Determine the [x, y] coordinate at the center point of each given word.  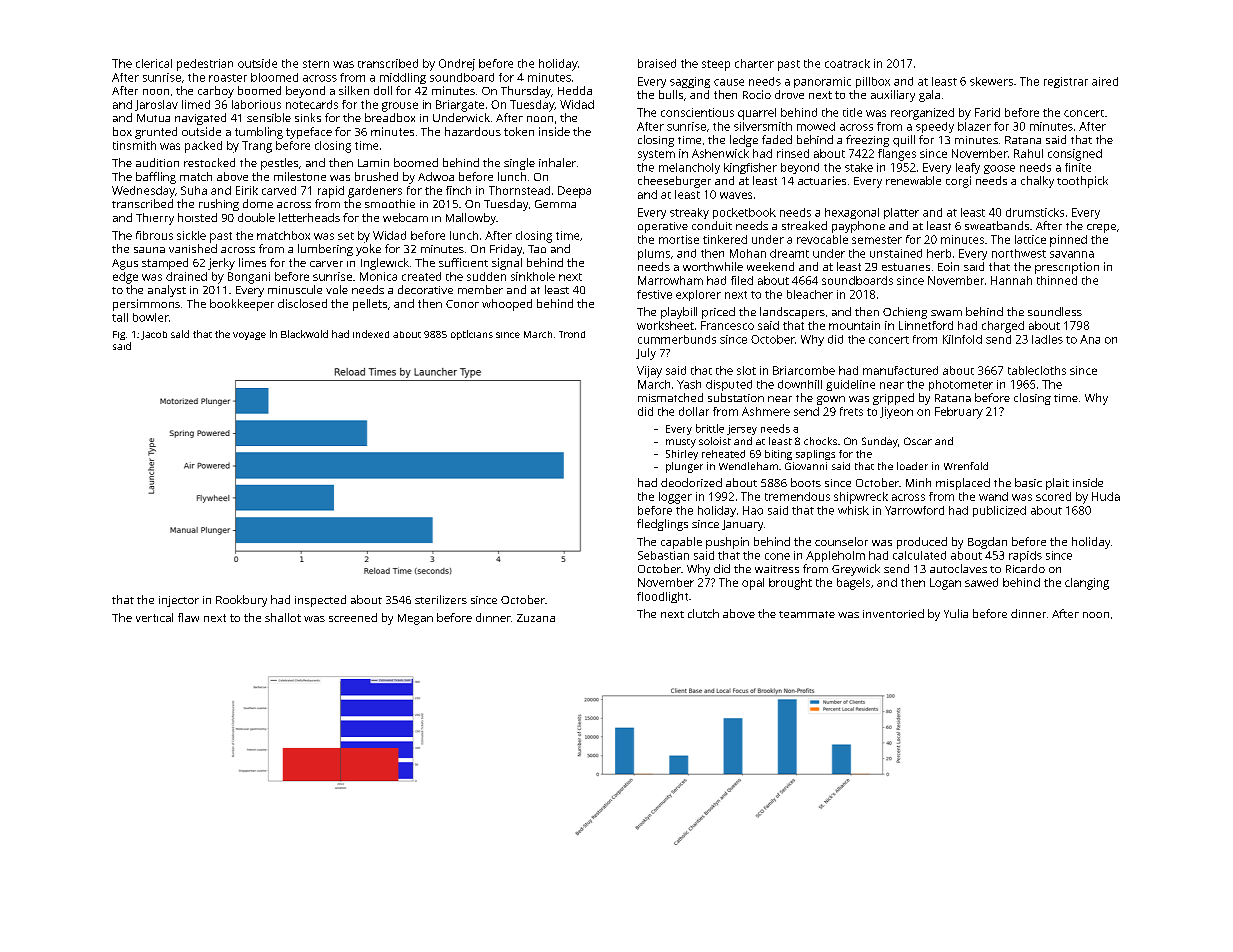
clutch [703, 613]
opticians [472, 335]
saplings [815, 455]
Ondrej [457, 65]
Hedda [575, 90]
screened [353, 617]
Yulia [956, 613]
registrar [1066, 82]
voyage [249, 336]
